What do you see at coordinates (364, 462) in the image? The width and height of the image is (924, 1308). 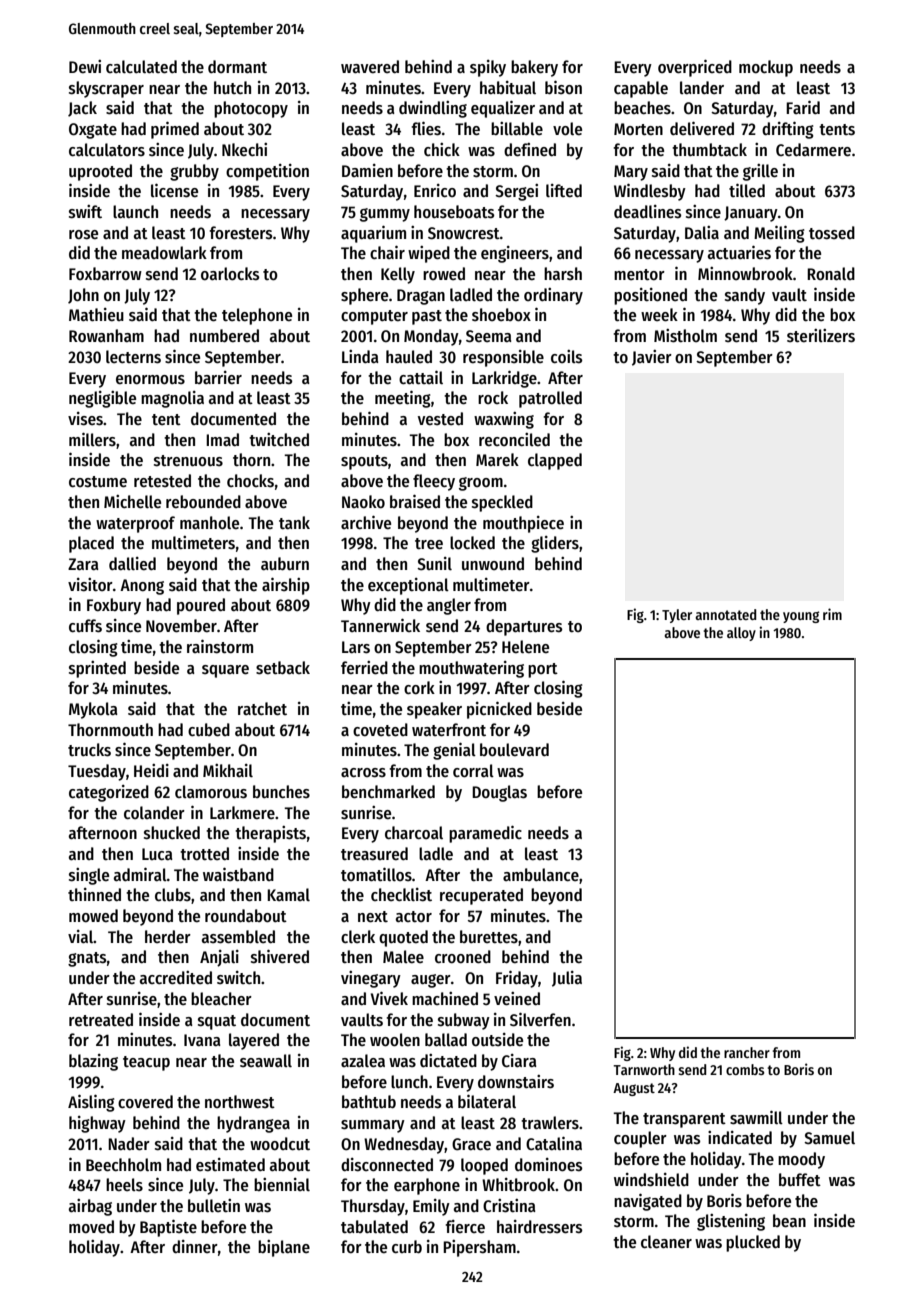 I see `spouts` at bounding box center [364, 462].
